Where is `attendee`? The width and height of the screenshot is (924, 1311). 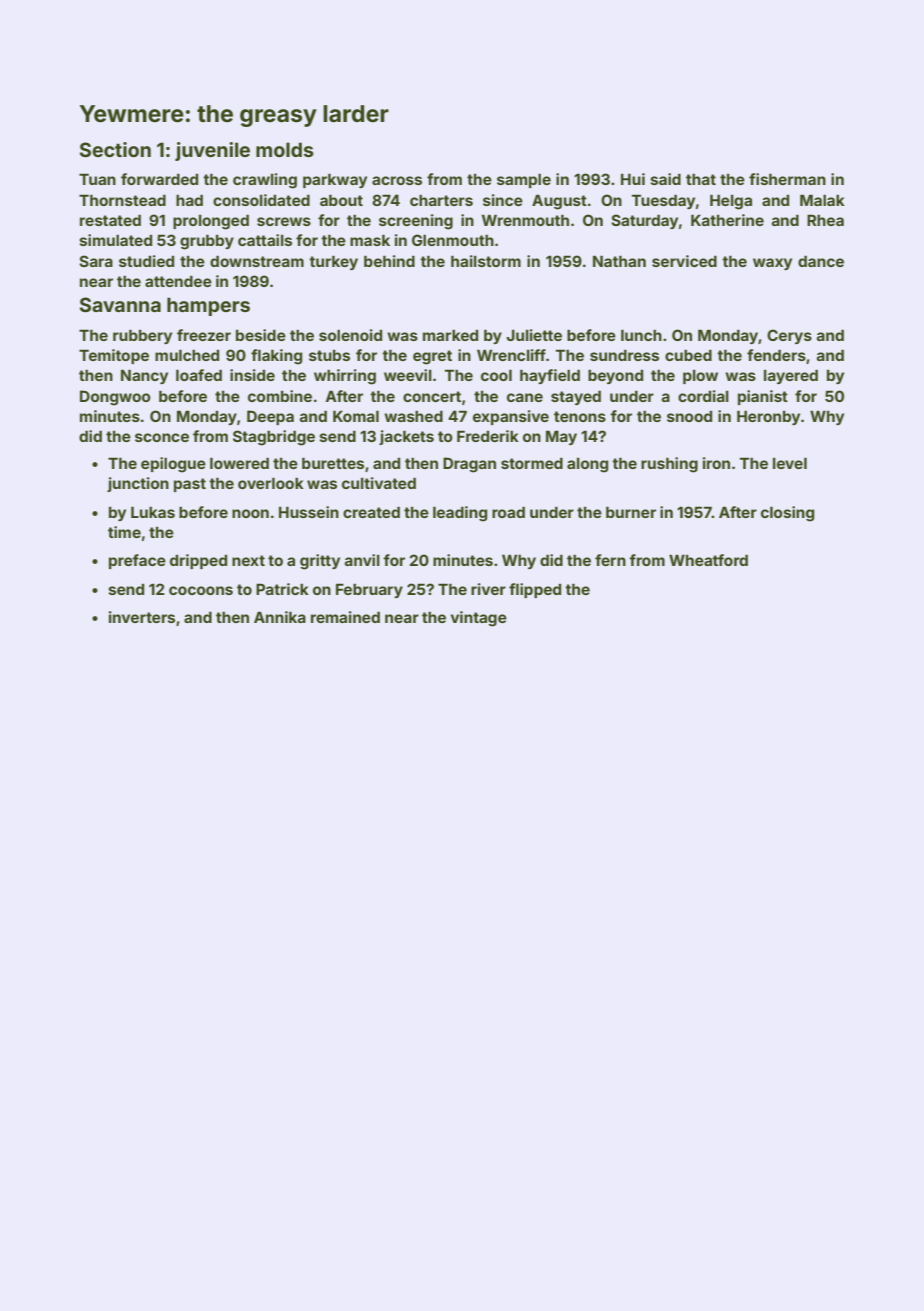
attendee is located at coordinates (178, 281).
